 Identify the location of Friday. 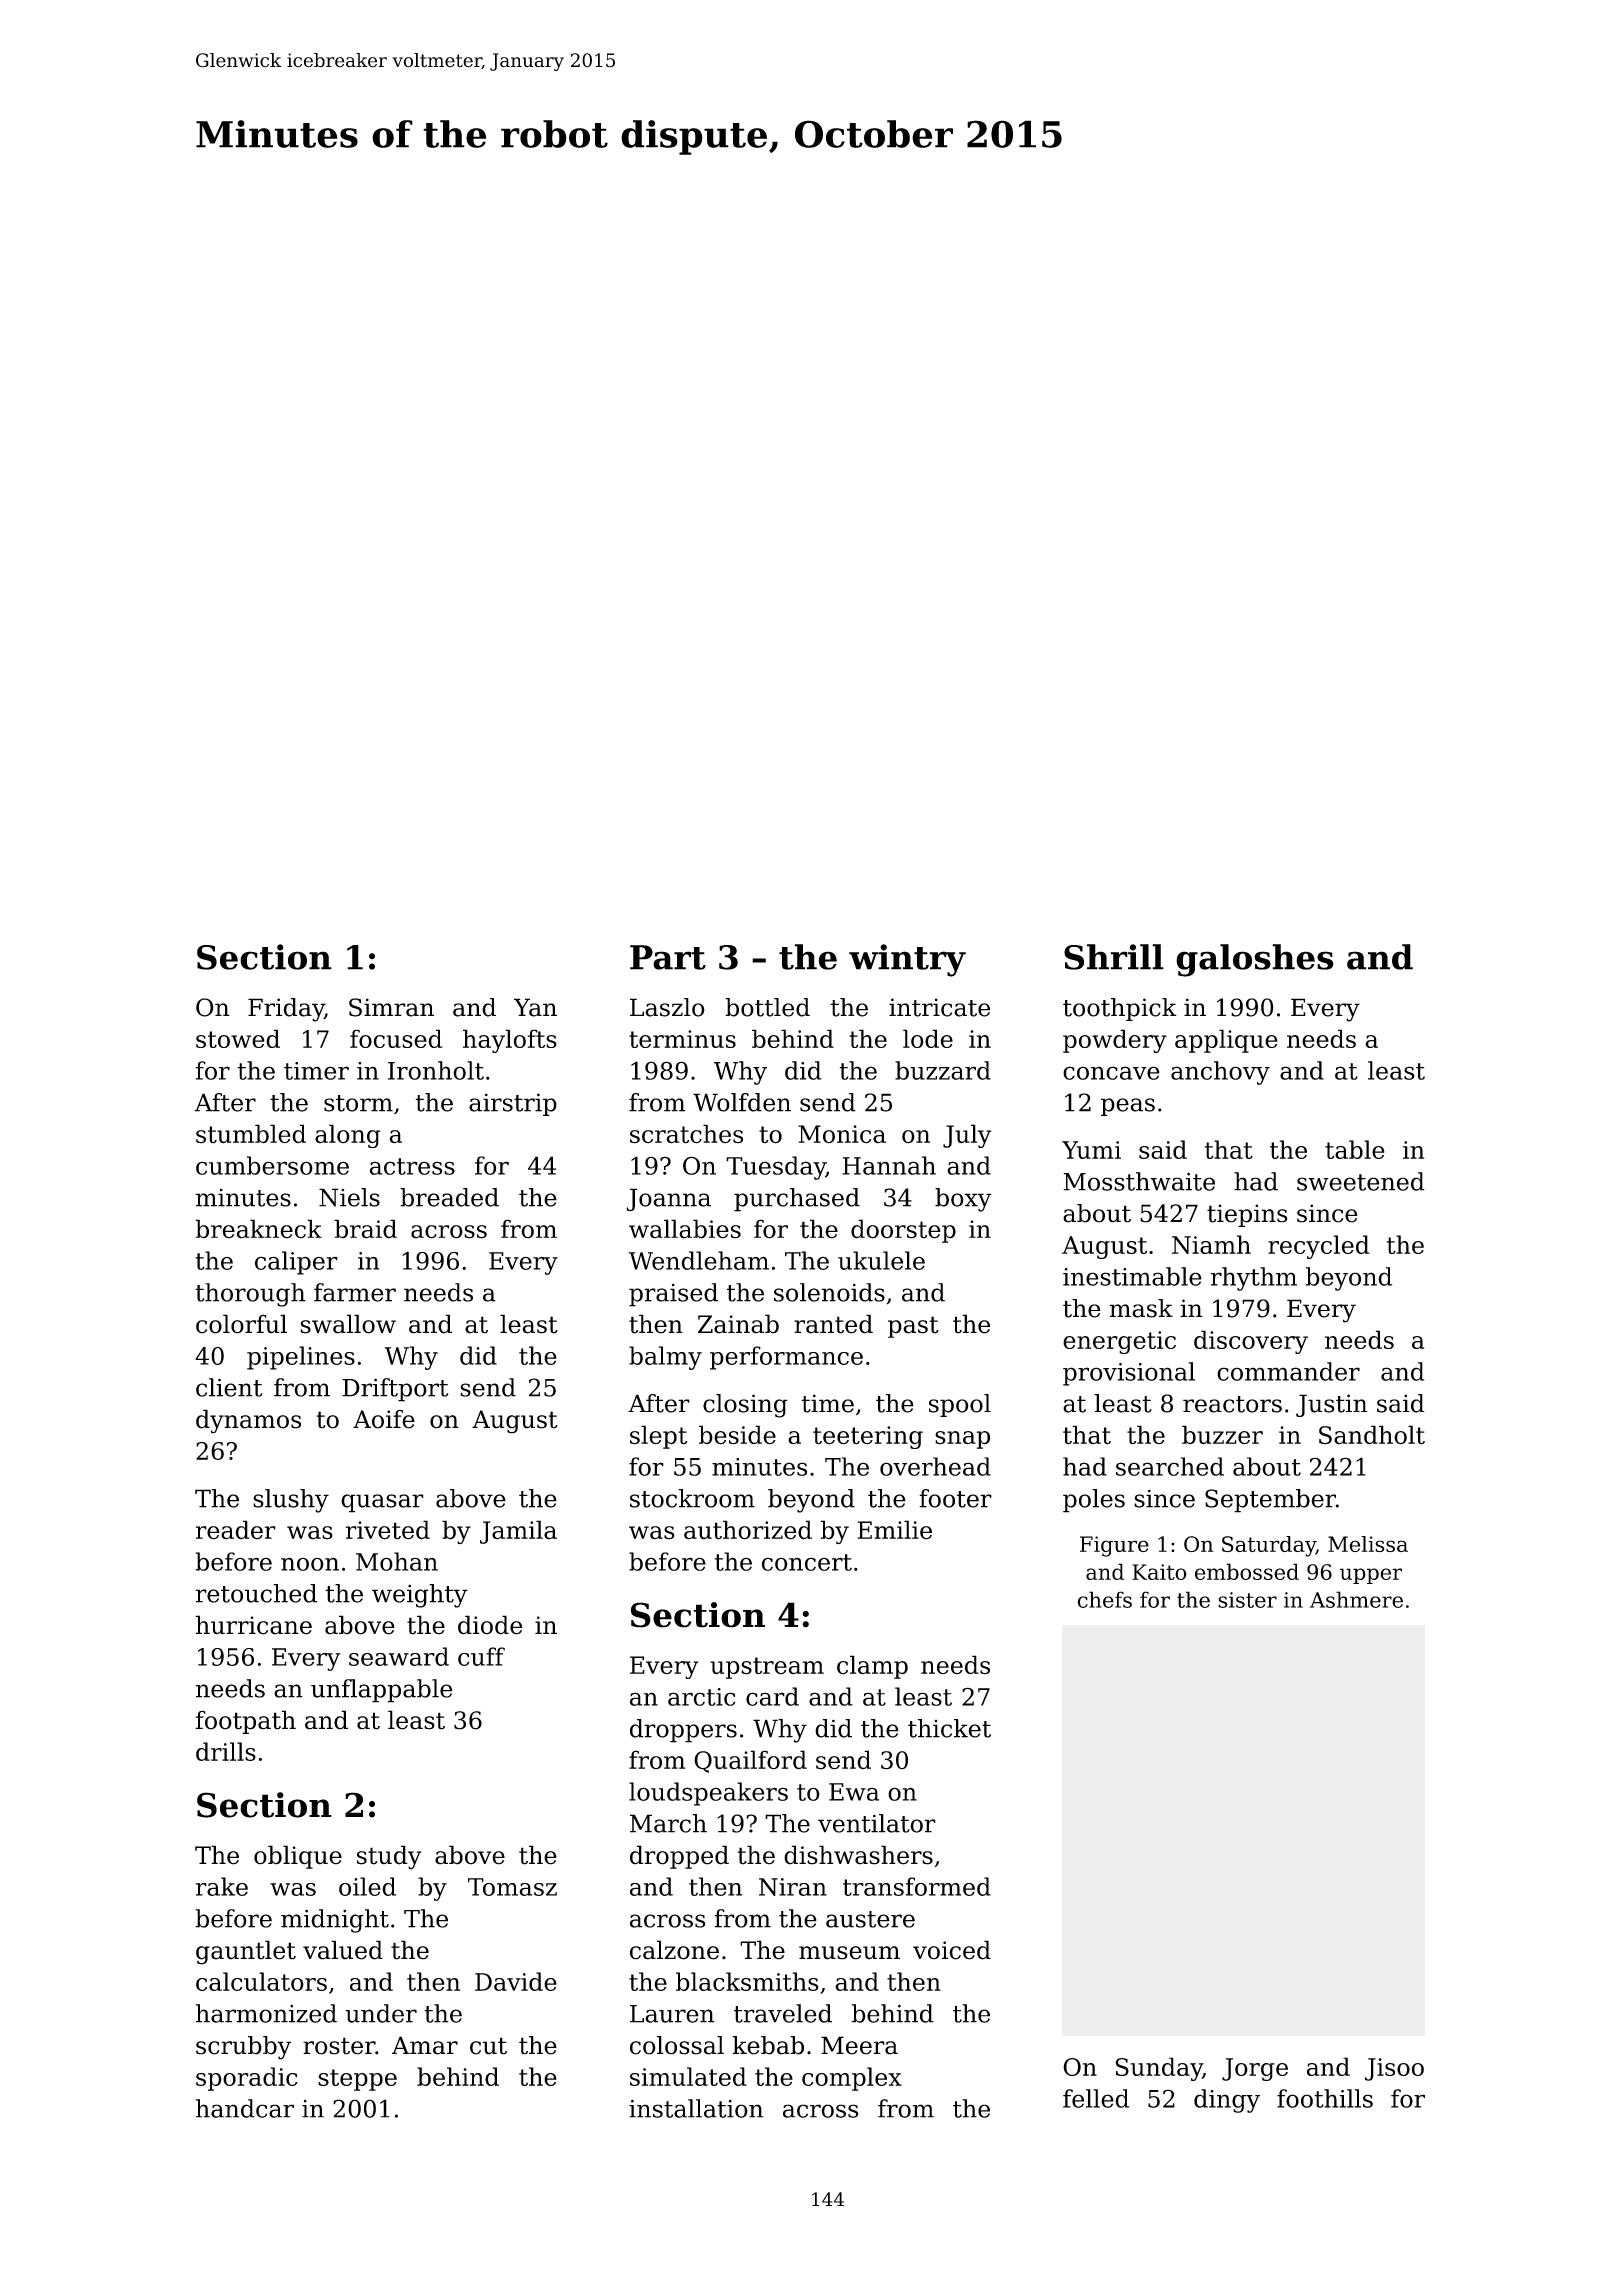
(286, 1010).
